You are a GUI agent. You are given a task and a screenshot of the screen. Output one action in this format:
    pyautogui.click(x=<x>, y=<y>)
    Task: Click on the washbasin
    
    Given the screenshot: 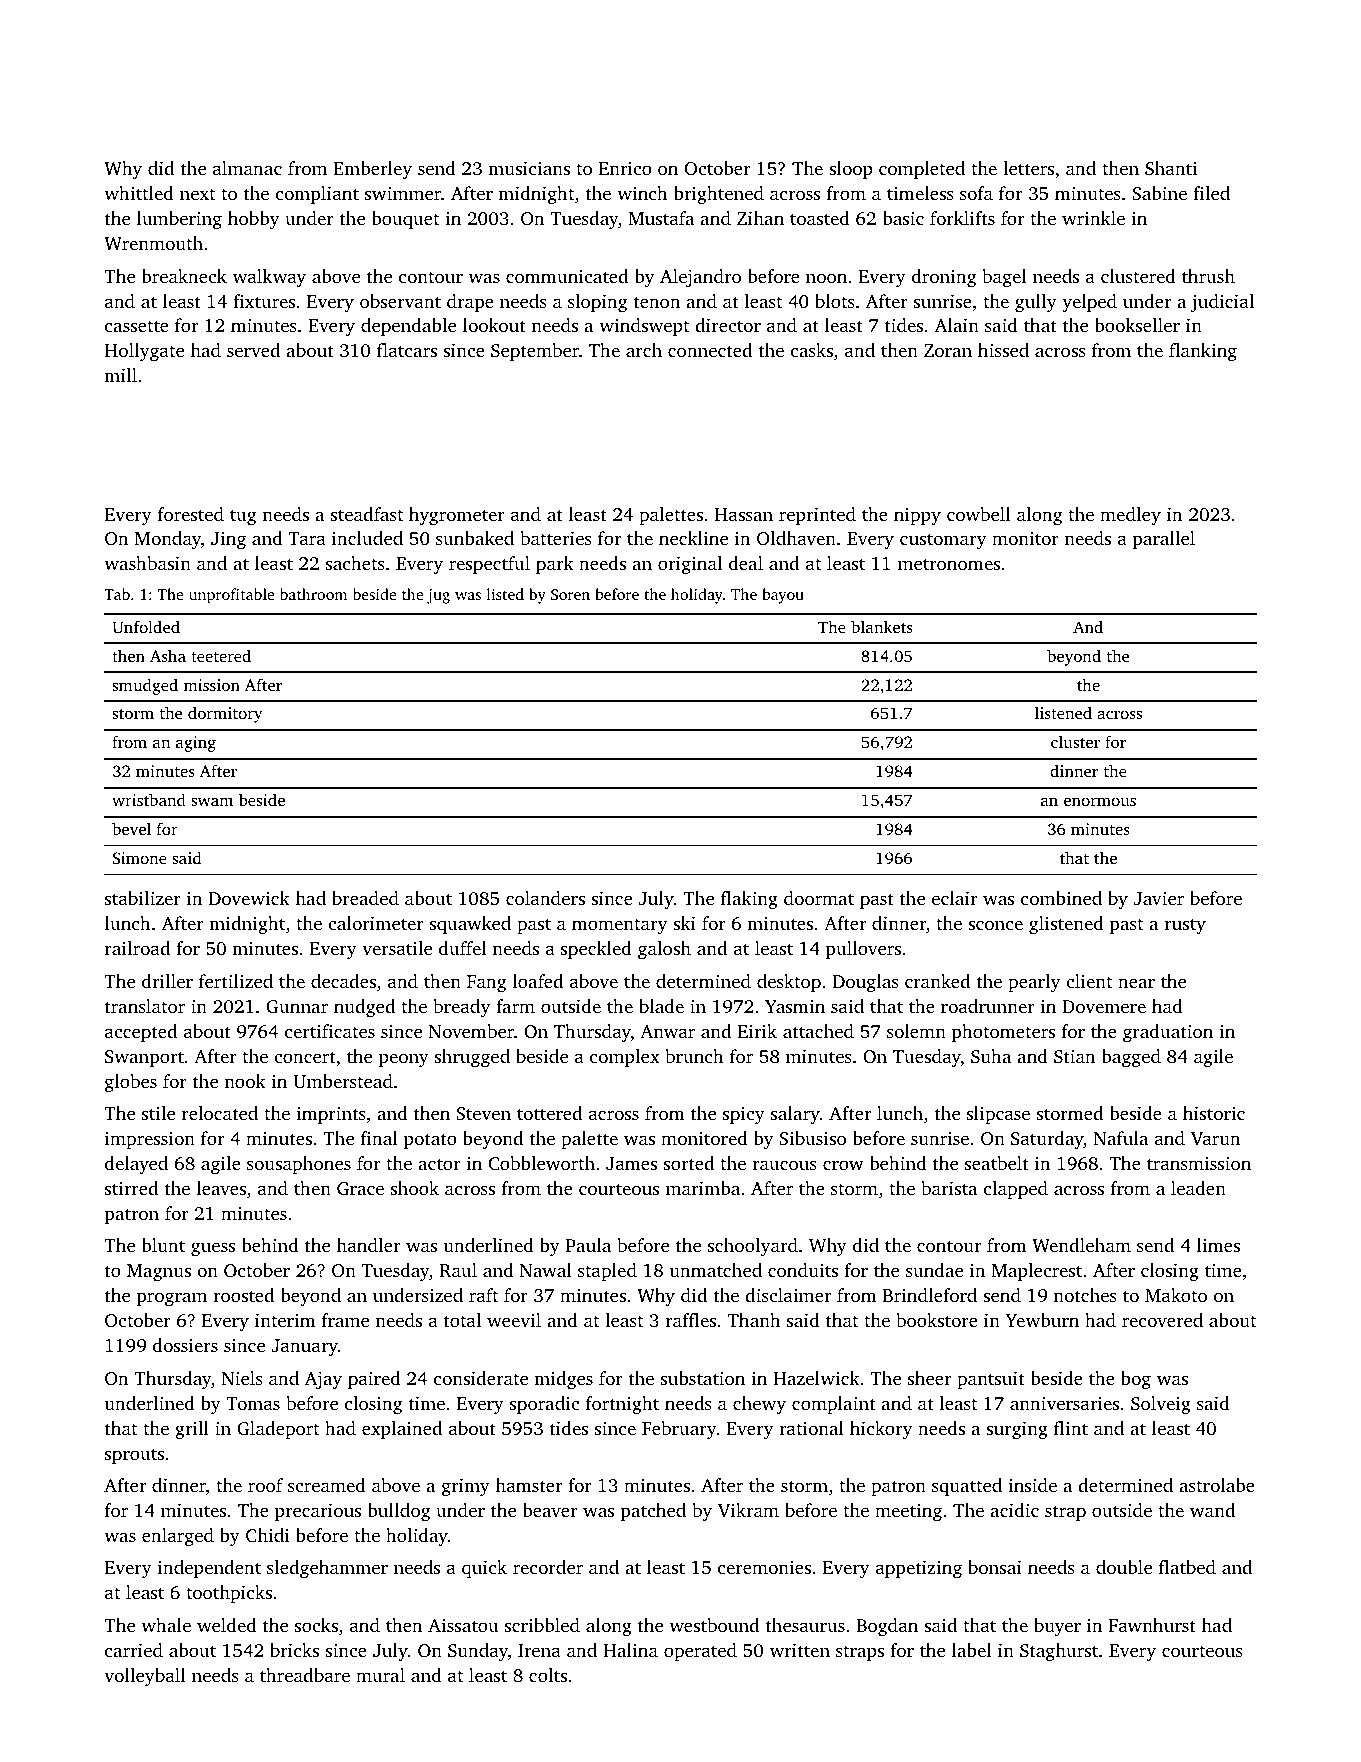 What is the action you would take?
    pyautogui.click(x=147, y=563)
